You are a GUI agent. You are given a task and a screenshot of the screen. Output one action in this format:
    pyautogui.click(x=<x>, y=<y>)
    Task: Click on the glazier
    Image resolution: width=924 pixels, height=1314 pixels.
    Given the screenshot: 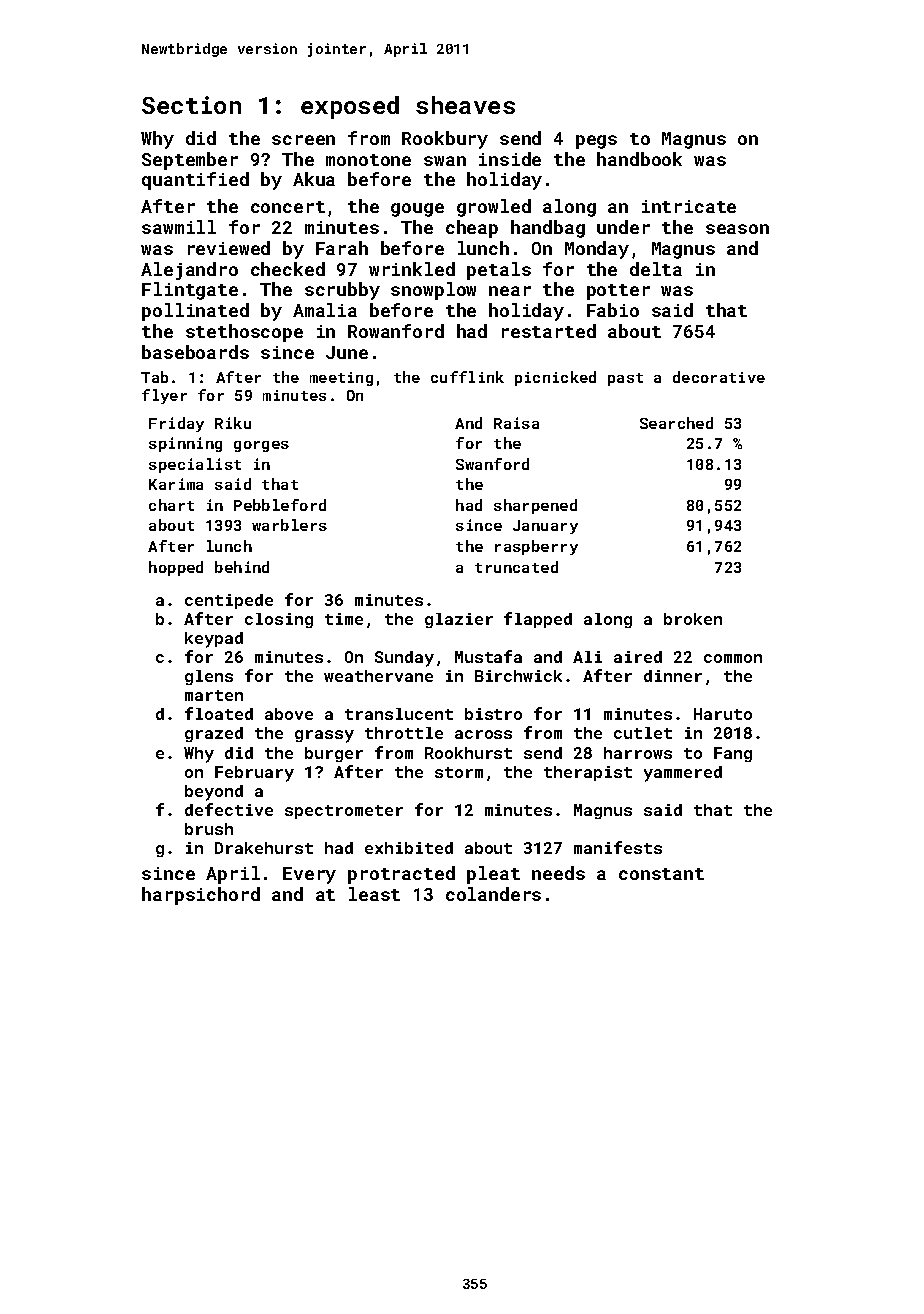 What is the action you would take?
    pyautogui.click(x=459, y=620)
